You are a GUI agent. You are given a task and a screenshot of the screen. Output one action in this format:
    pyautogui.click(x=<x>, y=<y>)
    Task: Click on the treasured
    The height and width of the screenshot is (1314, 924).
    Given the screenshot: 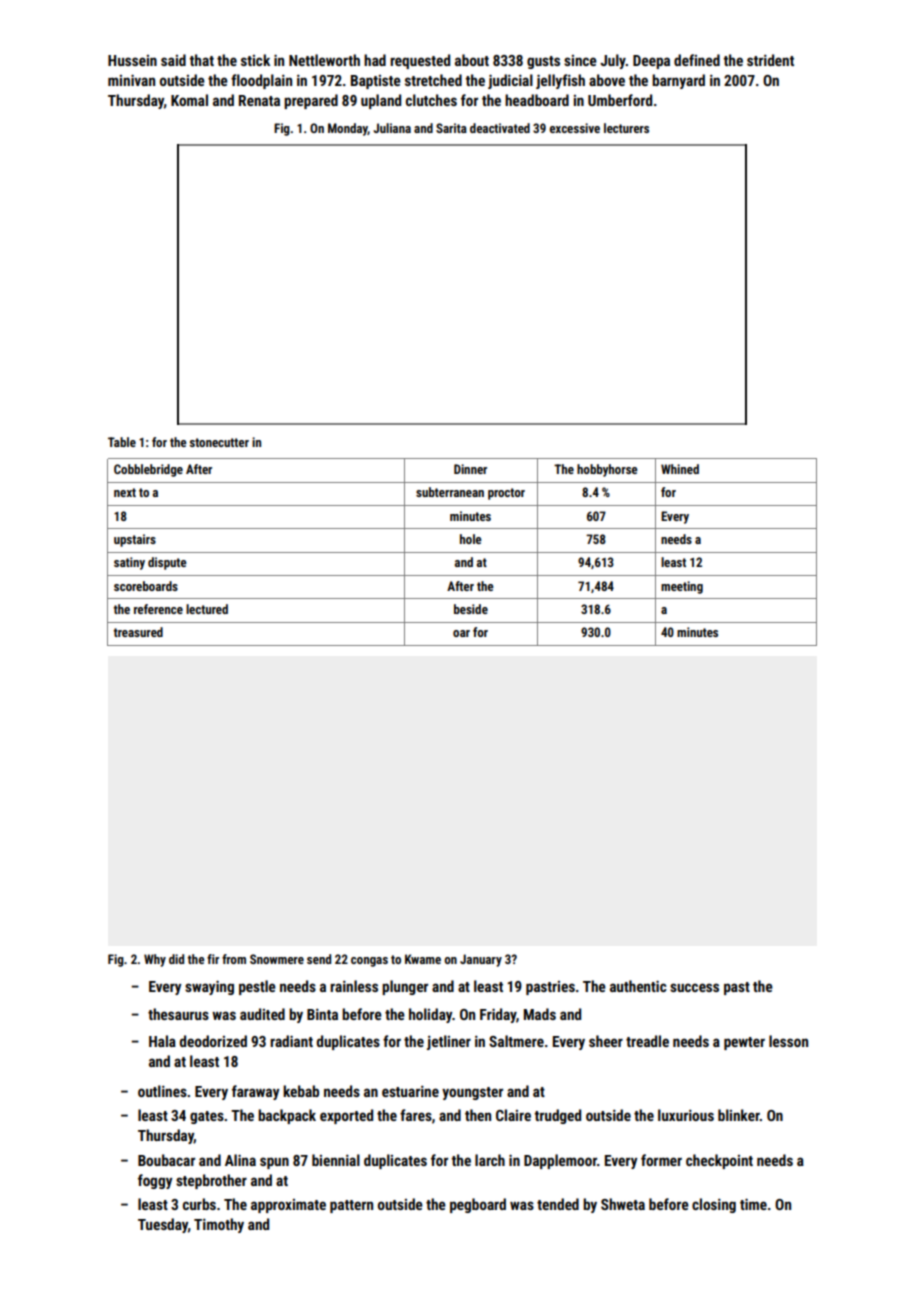 What is the action you would take?
    pyautogui.click(x=138, y=632)
